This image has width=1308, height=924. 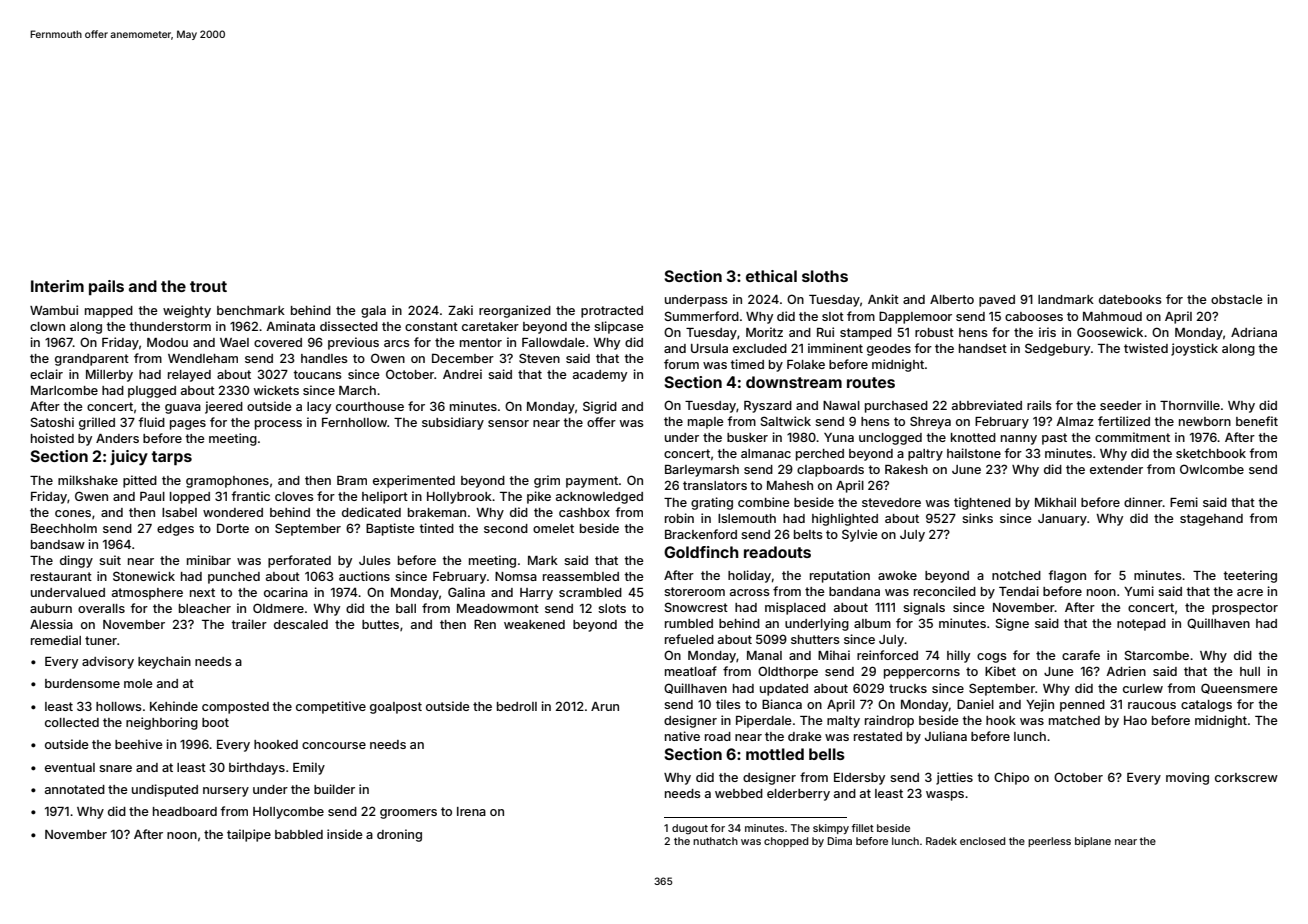 I want to click on reputation, so click(x=840, y=576).
